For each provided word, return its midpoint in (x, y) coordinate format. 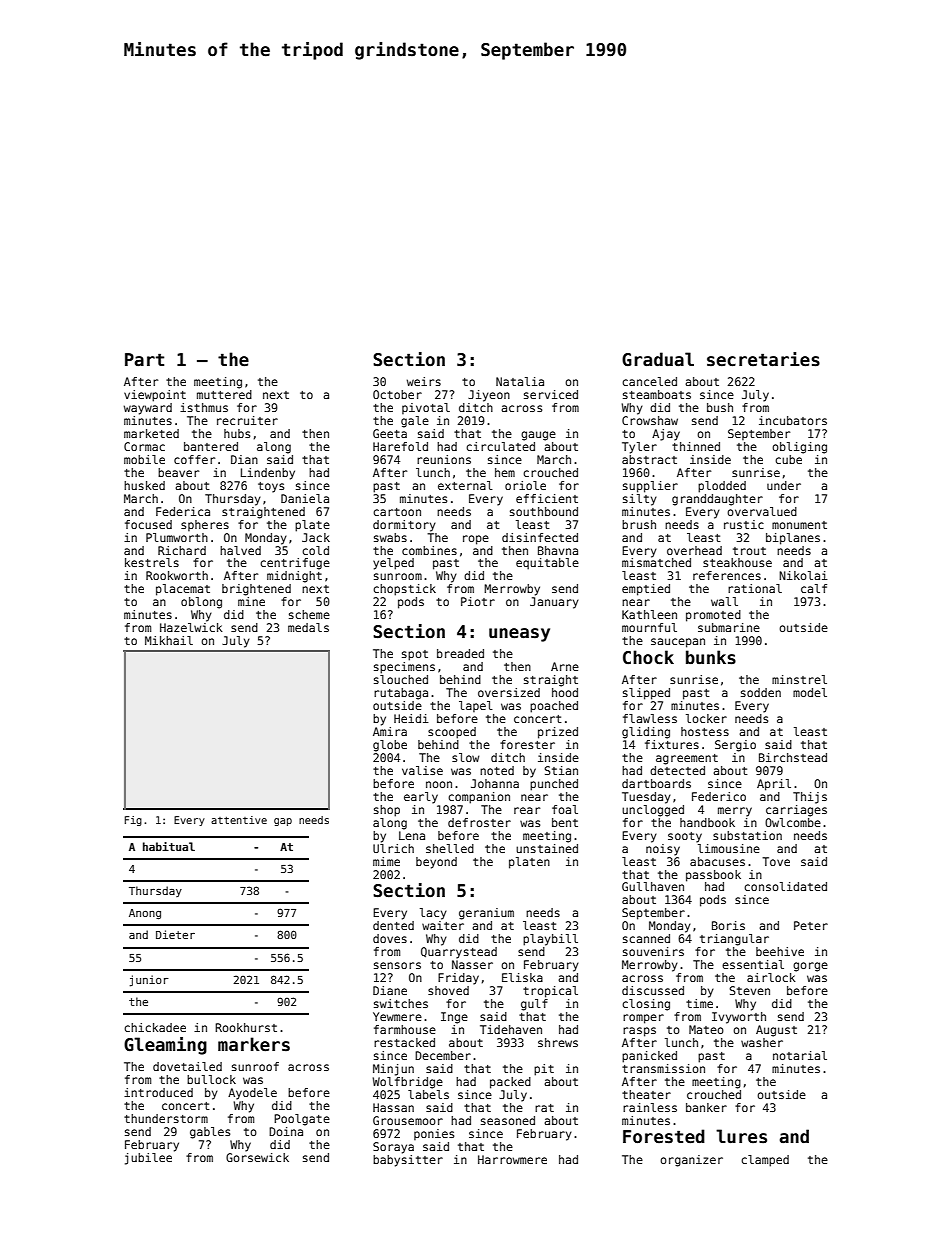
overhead (694, 550)
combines (429, 550)
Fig (133, 821)
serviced (551, 394)
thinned (696, 446)
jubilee (148, 1159)
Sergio (735, 746)
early (421, 798)
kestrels (152, 562)
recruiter (247, 420)
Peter (811, 925)
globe (390, 746)
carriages (796, 811)
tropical (550, 992)
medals (308, 627)
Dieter (175, 934)
